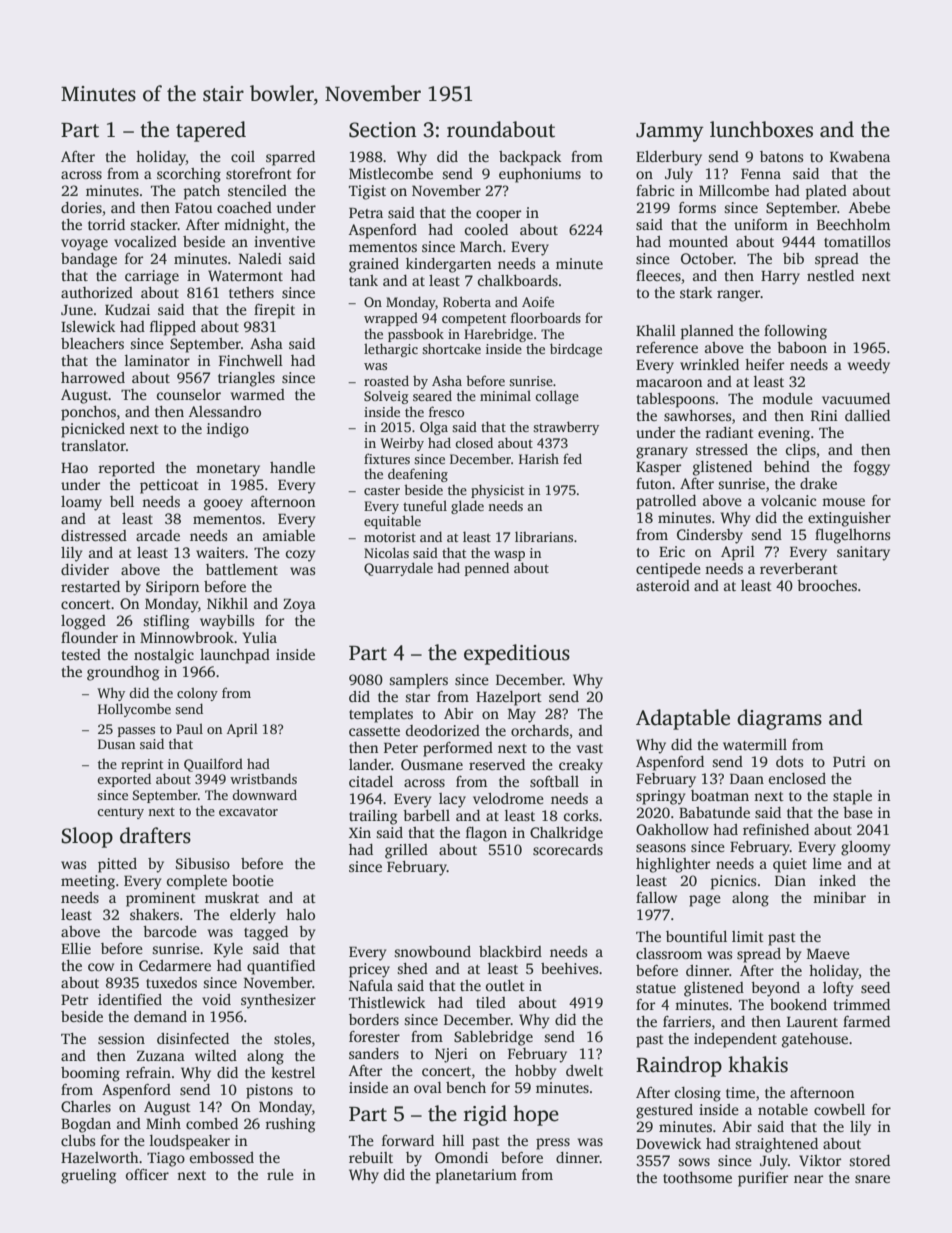  What do you see at coordinates (289, 535) in the image?
I see `amiable` at bounding box center [289, 535].
